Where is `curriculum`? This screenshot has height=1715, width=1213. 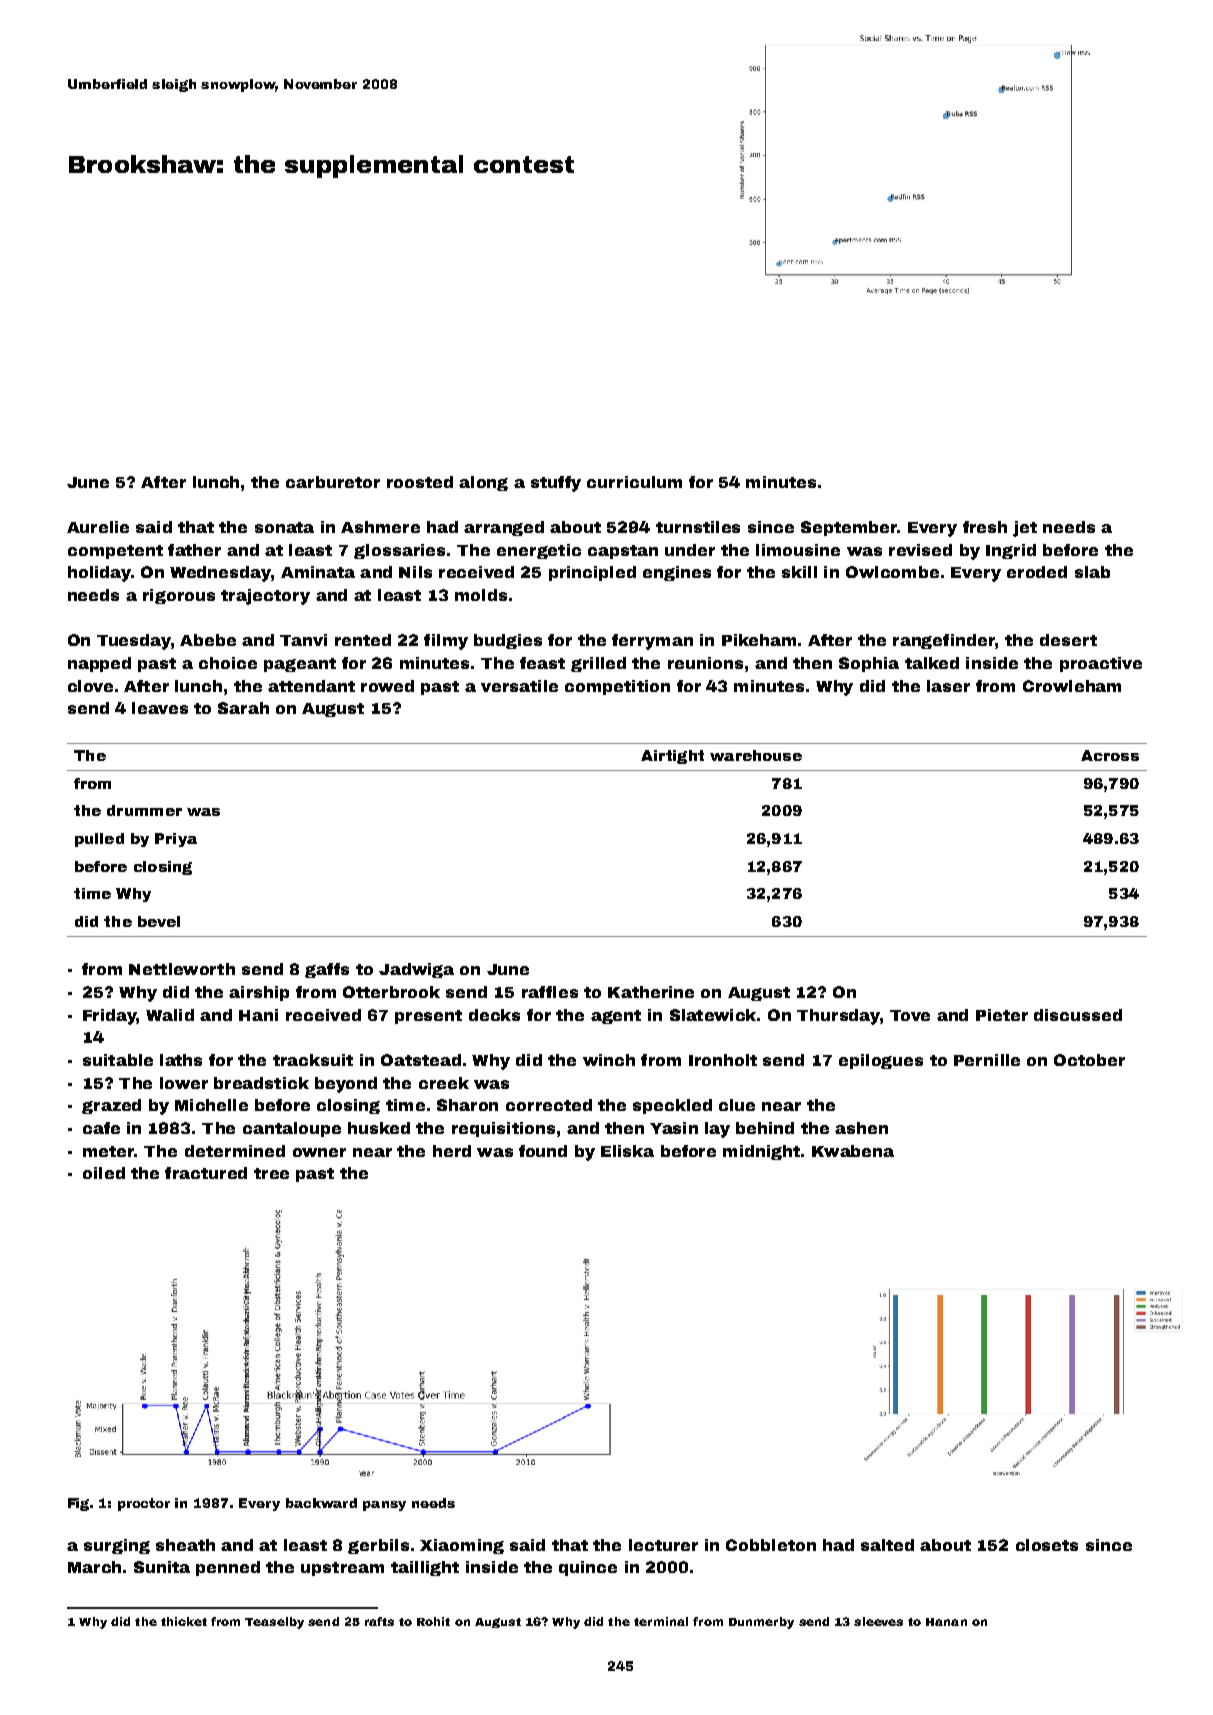 curriculum is located at coordinates (634, 482).
